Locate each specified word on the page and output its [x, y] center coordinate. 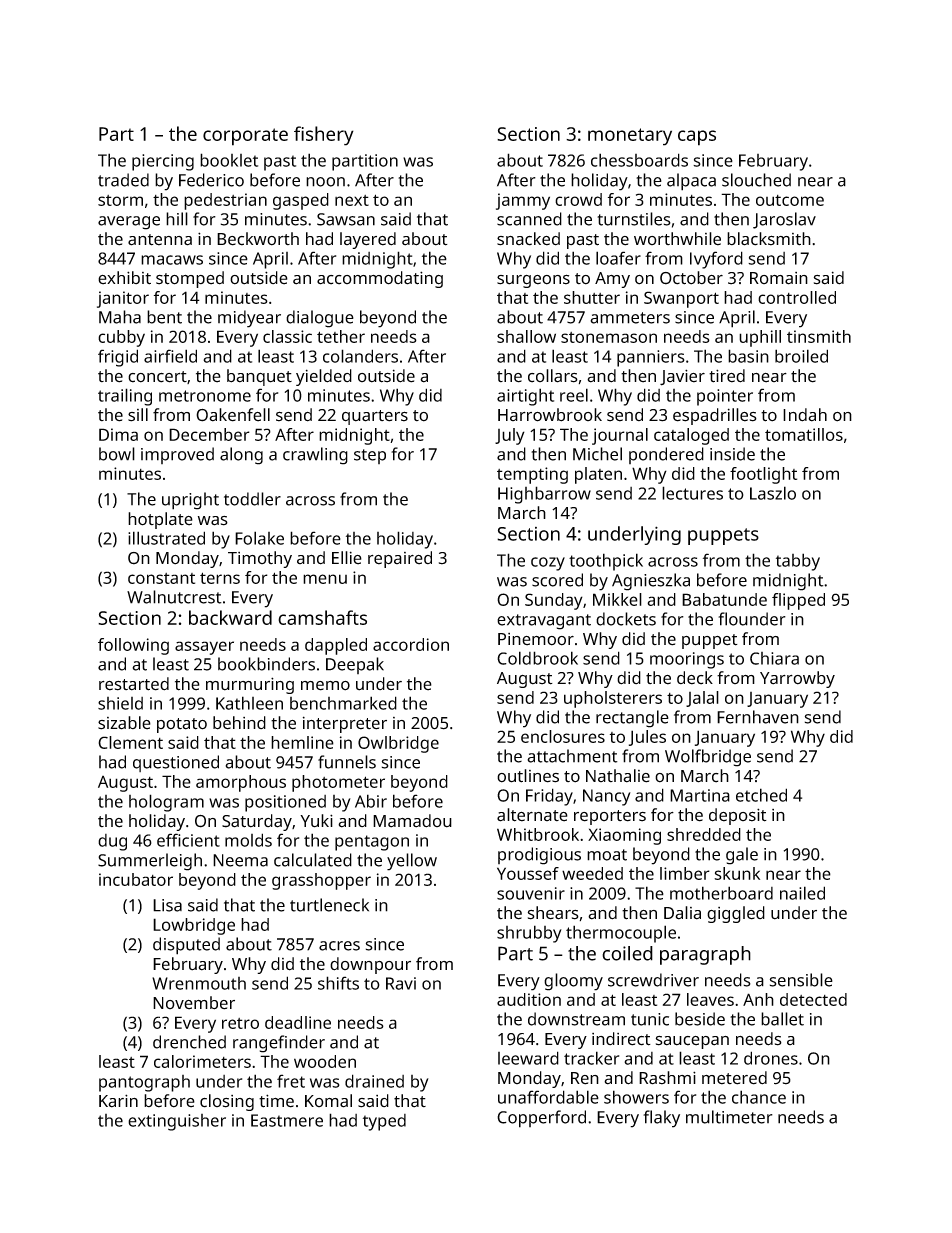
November [194, 1003]
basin [748, 356]
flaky [661, 1119]
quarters [375, 417]
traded [123, 180]
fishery [324, 136]
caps [697, 138]
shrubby [529, 934]
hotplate [160, 520]
